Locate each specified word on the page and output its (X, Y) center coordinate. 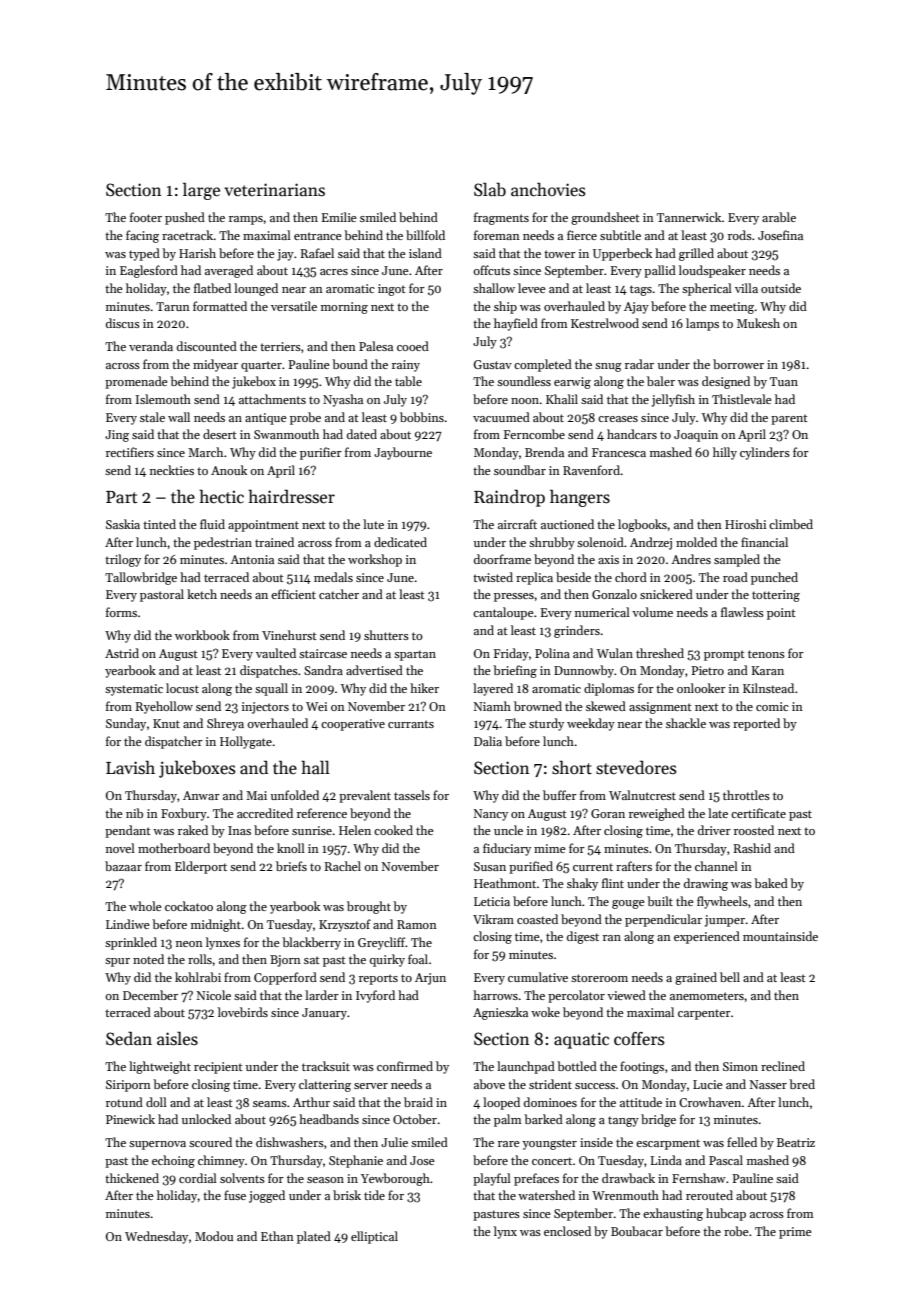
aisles (177, 1038)
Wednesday (156, 1237)
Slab (490, 189)
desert (220, 434)
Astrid (122, 653)
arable (779, 217)
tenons (766, 654)
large (201, 191)
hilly (725, 453)
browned (538, 706)
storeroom (599, 978)
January (324, 1014)
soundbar (520, 470)
